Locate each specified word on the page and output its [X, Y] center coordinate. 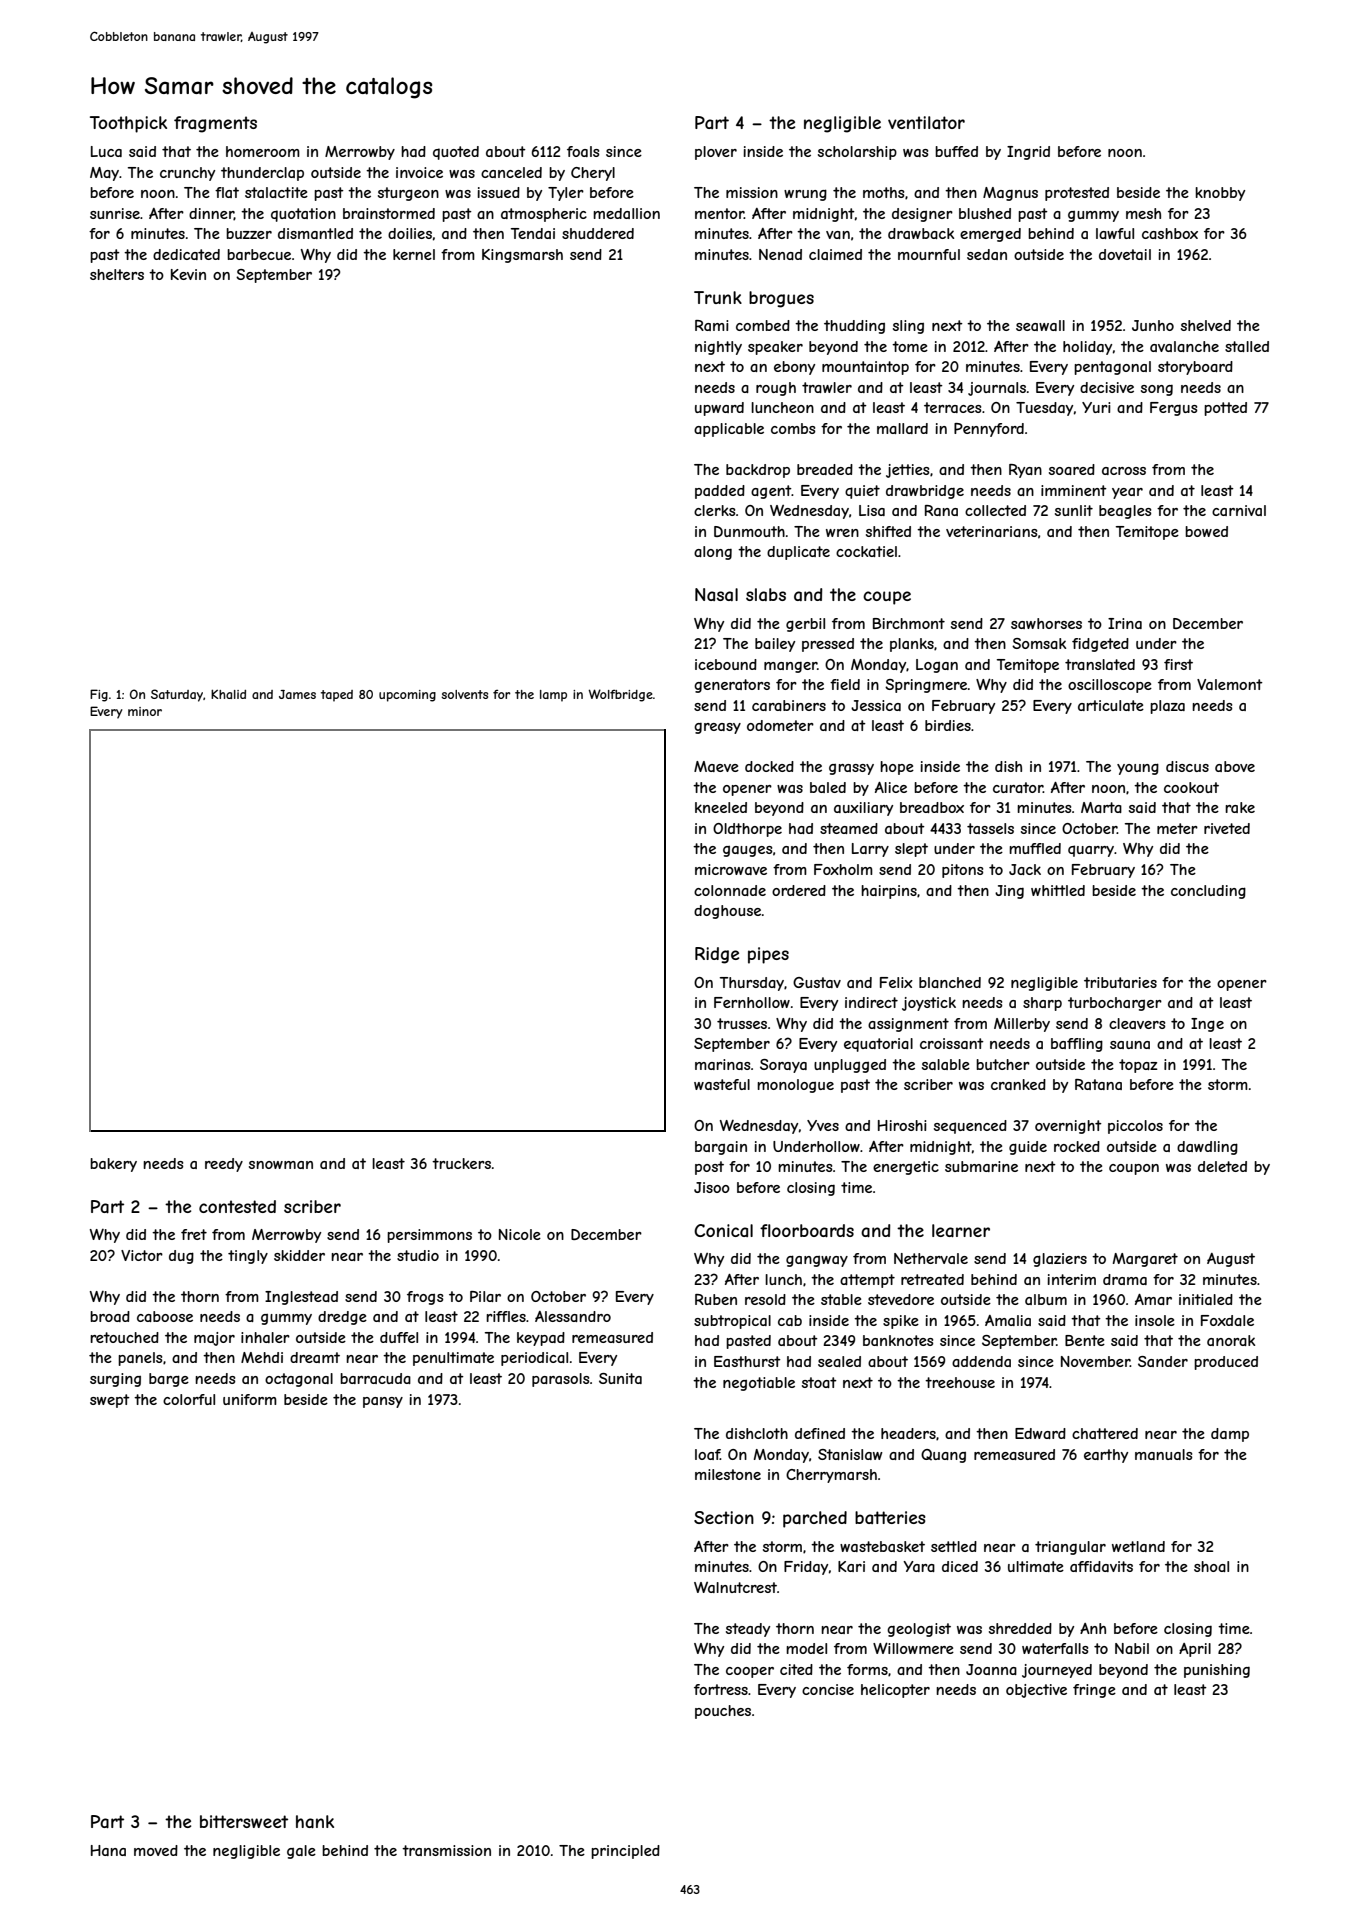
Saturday [177, 695]
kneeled [721, 807]
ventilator [926, 122]
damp [1230, 1435]
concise [828, 1689]
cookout [1191, 787]
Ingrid [1028, 153]
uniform [250, 1399]
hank [315, 1821]
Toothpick [128, 124]
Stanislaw [850, 1454]
